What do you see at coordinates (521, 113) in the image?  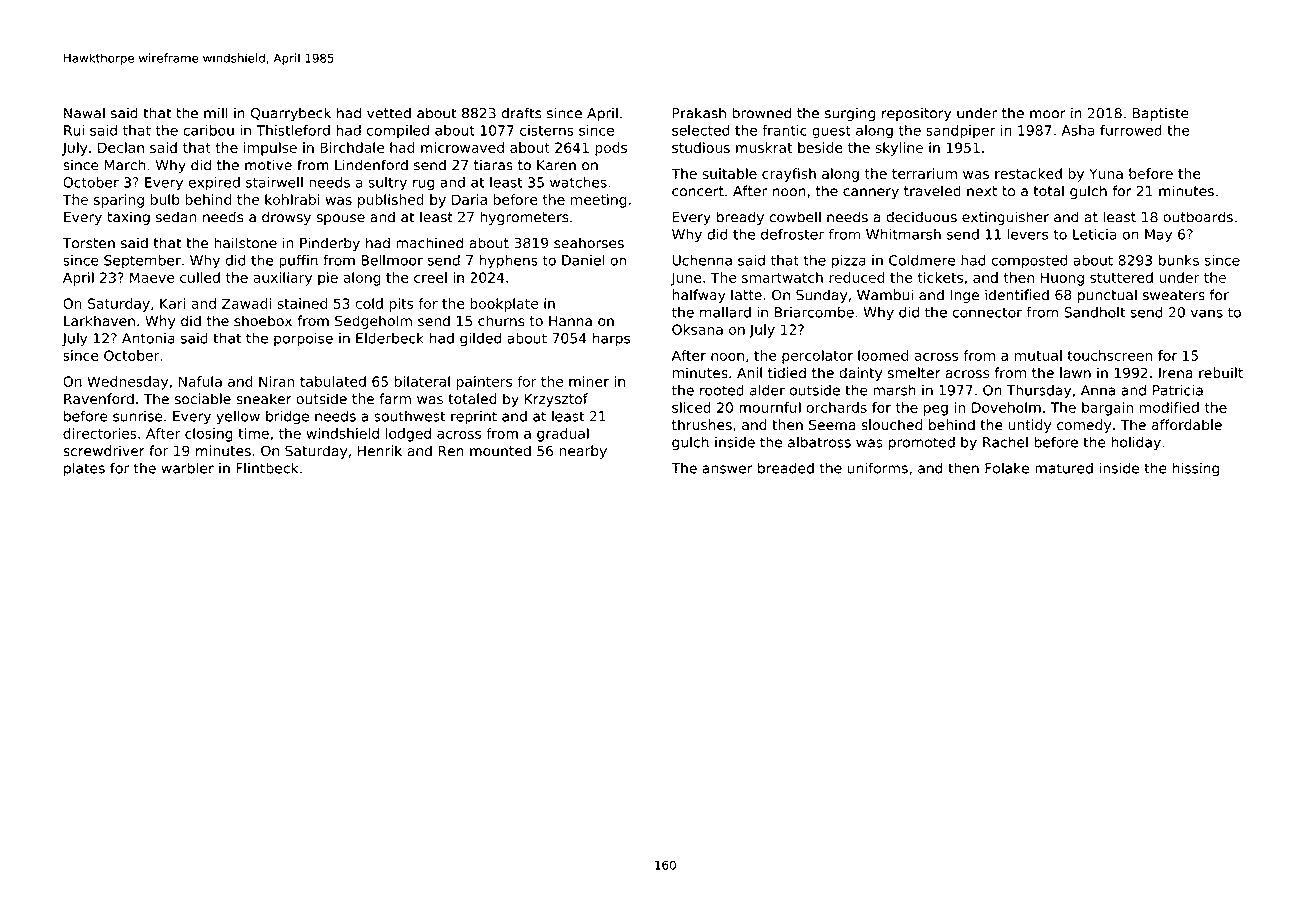 I see `drafts` at bounding box center [521, 113].
